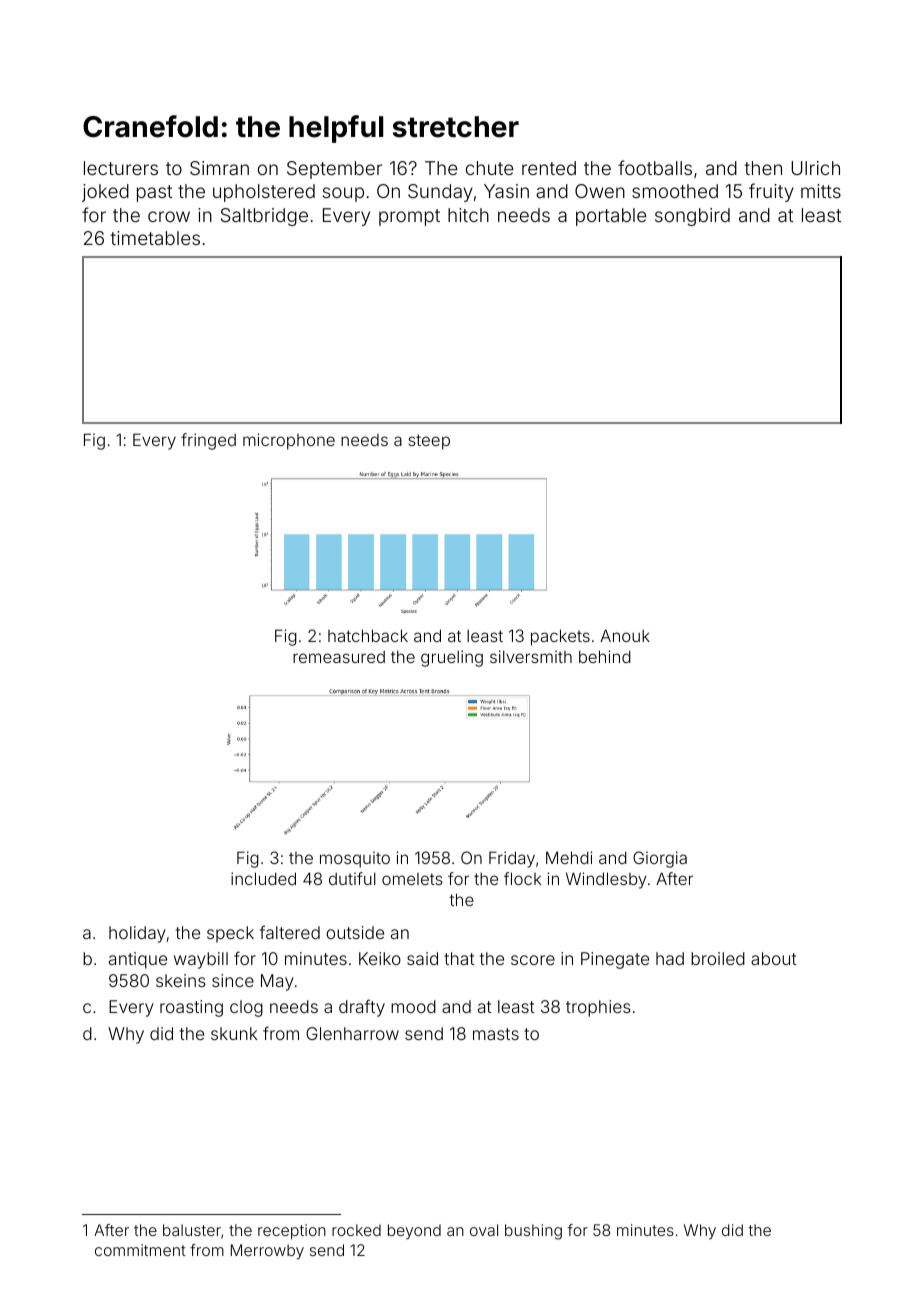 Image resolution: width=924 pixels, height=1314 pixels. I want to click on antique, so click(138, 960).
